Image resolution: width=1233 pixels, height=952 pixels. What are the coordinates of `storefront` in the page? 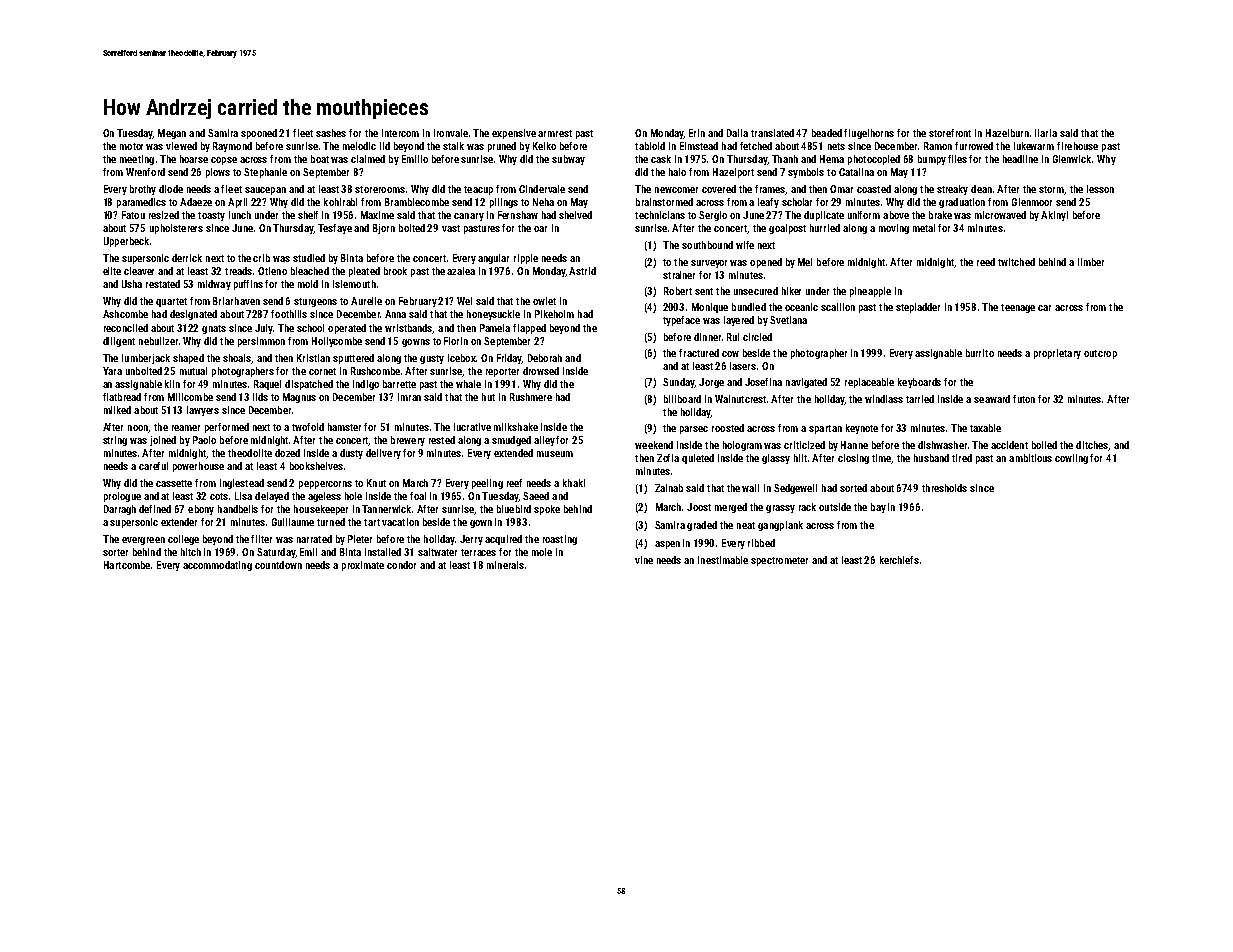 It's located at (950, 133).
